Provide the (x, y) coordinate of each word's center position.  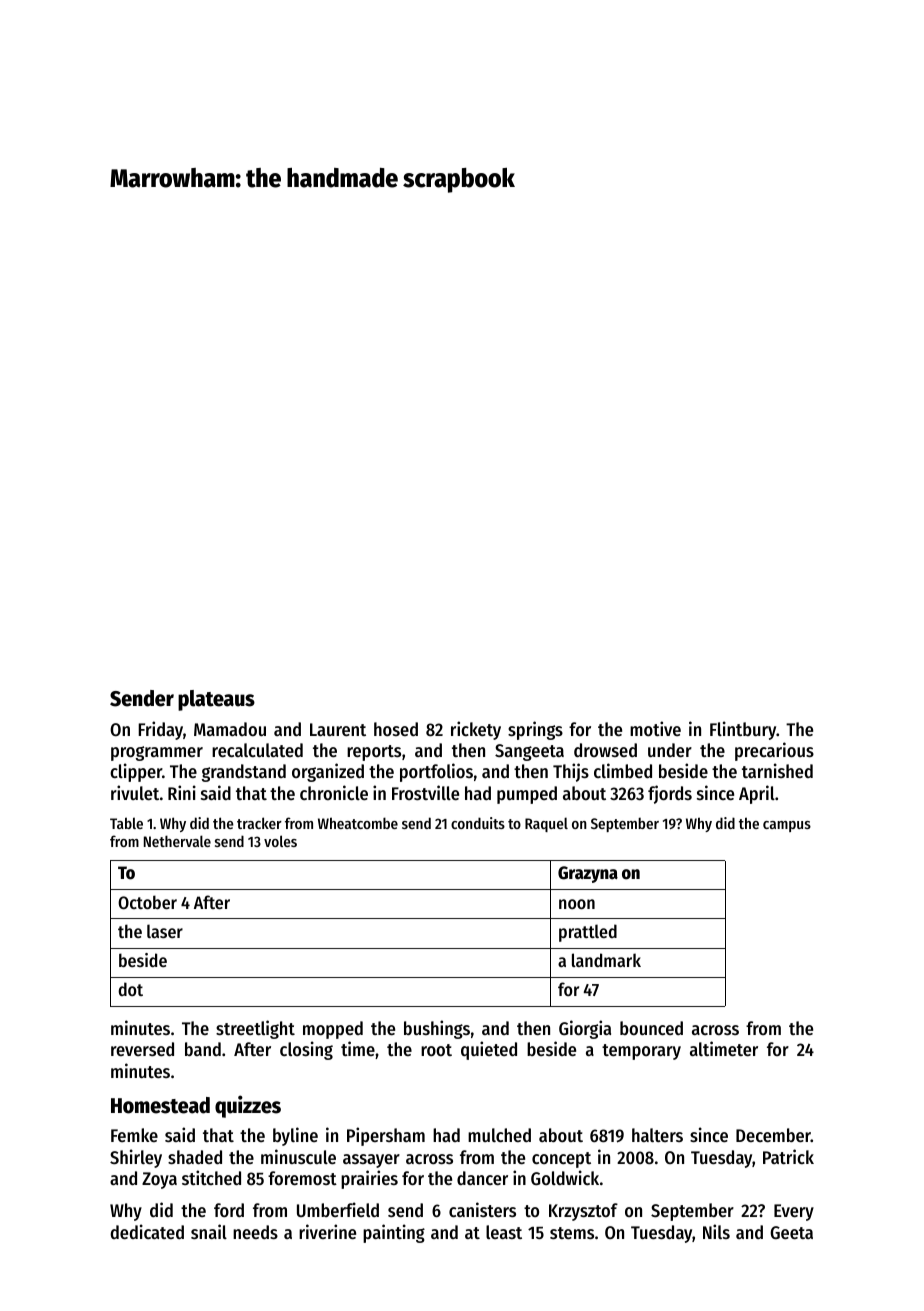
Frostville (425, 792)
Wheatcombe (358, 823)
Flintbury (743, 730)
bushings (437, 1029)
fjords (670, 794)
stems (572, 1233)
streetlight (255, 1029)
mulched (499, 1135)
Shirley (136, 1158)
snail (209, 1231)
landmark (606, 960)
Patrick (788, 1156)
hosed (396, 729)
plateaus (216, 700)
